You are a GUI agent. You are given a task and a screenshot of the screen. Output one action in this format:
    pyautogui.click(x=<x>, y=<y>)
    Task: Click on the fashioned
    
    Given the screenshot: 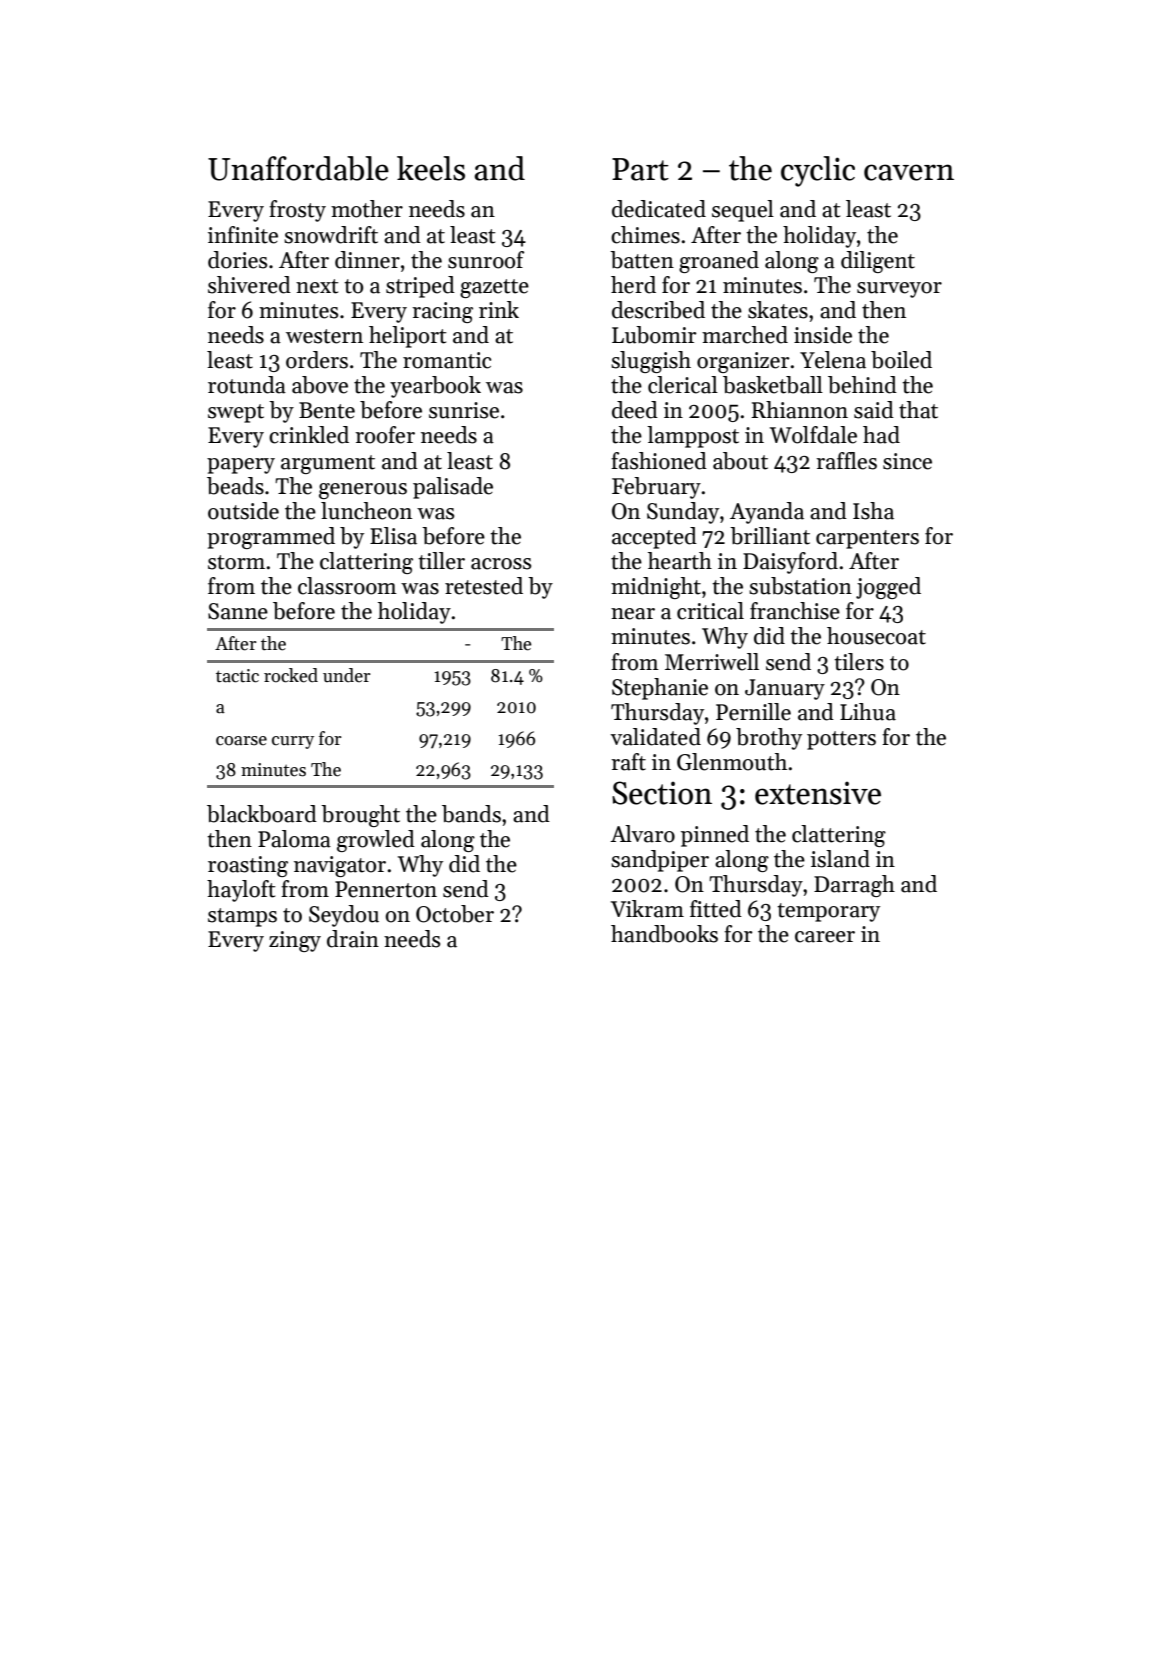 What is the action you would take?
    pyautogui.click(x=659, y=461)
